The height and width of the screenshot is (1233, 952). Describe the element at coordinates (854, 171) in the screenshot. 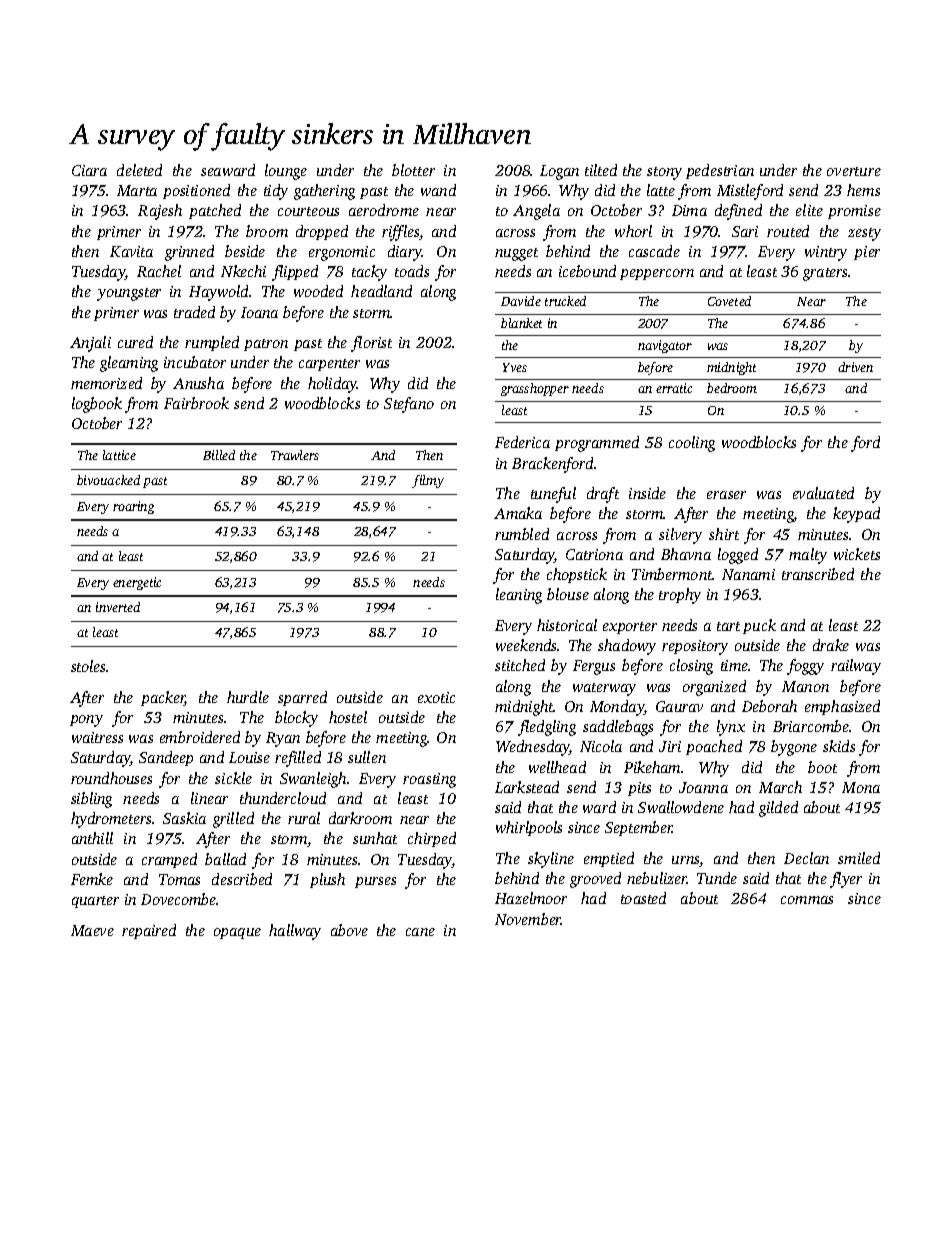

I see `overture` at that location.
